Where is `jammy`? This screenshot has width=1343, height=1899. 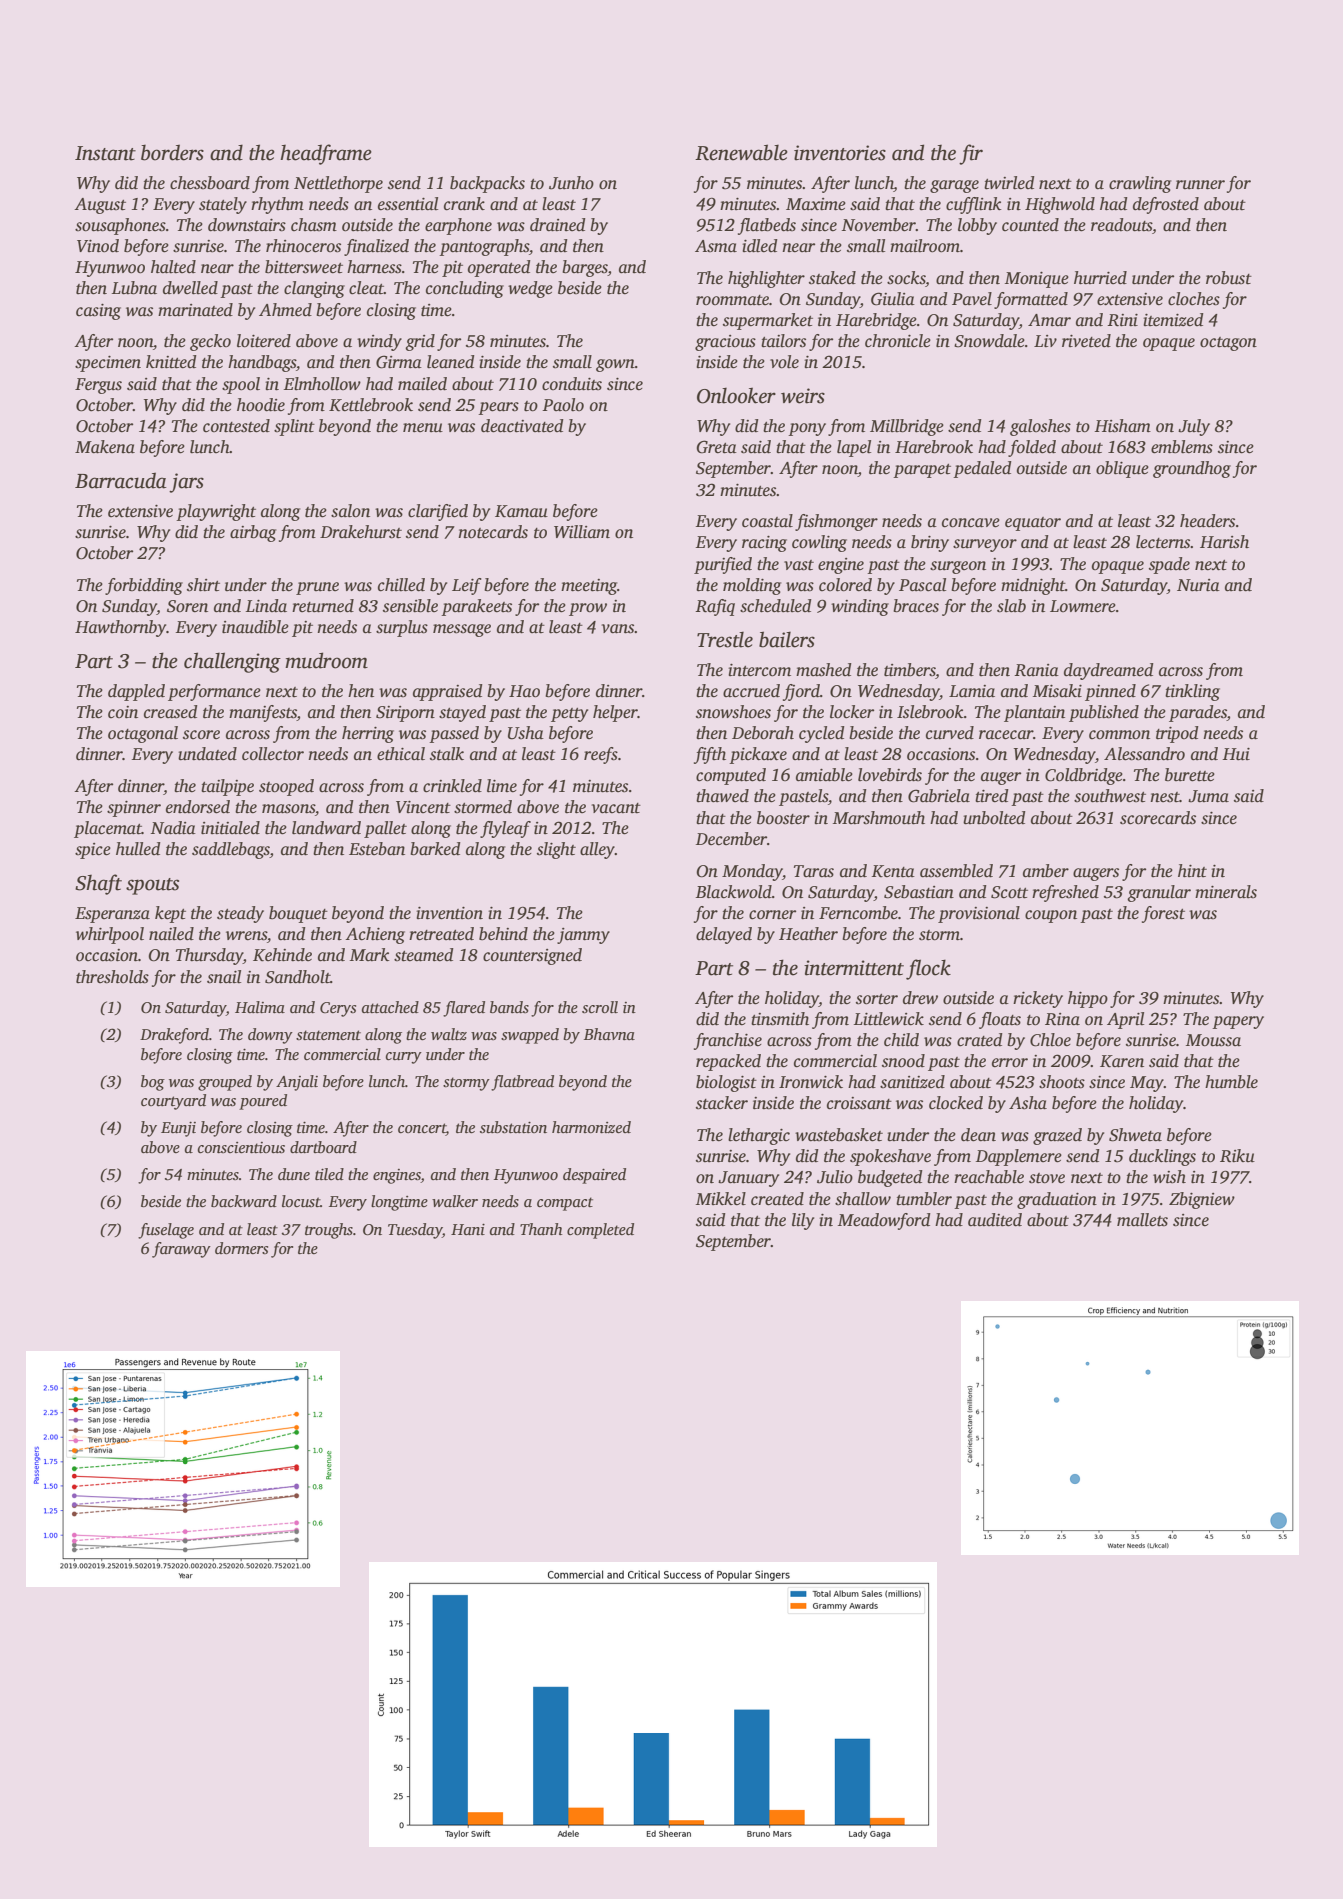 jammy is located at coordinates (583, 936).
